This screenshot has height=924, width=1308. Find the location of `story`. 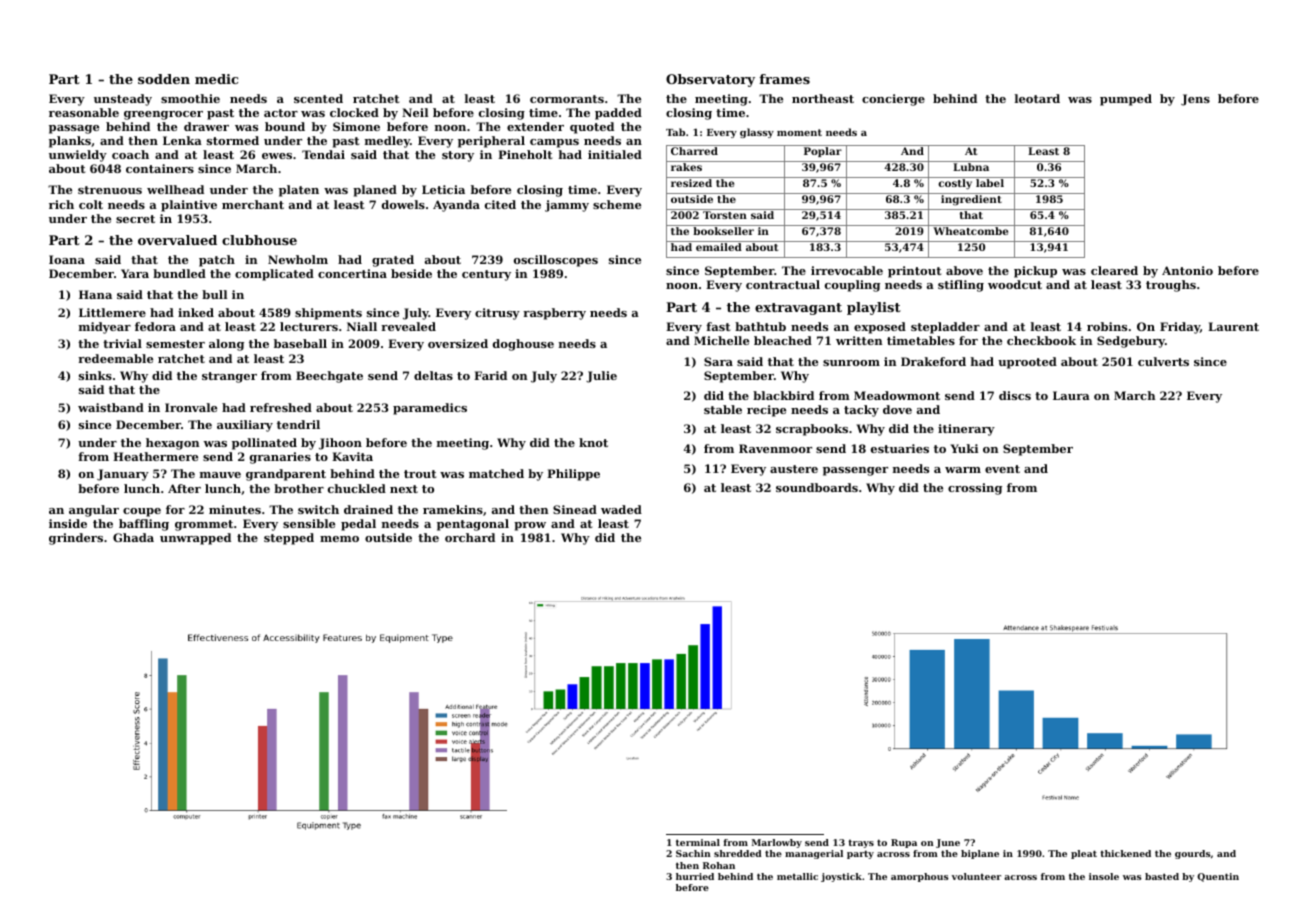

story is located at coordinates (458, 156).
